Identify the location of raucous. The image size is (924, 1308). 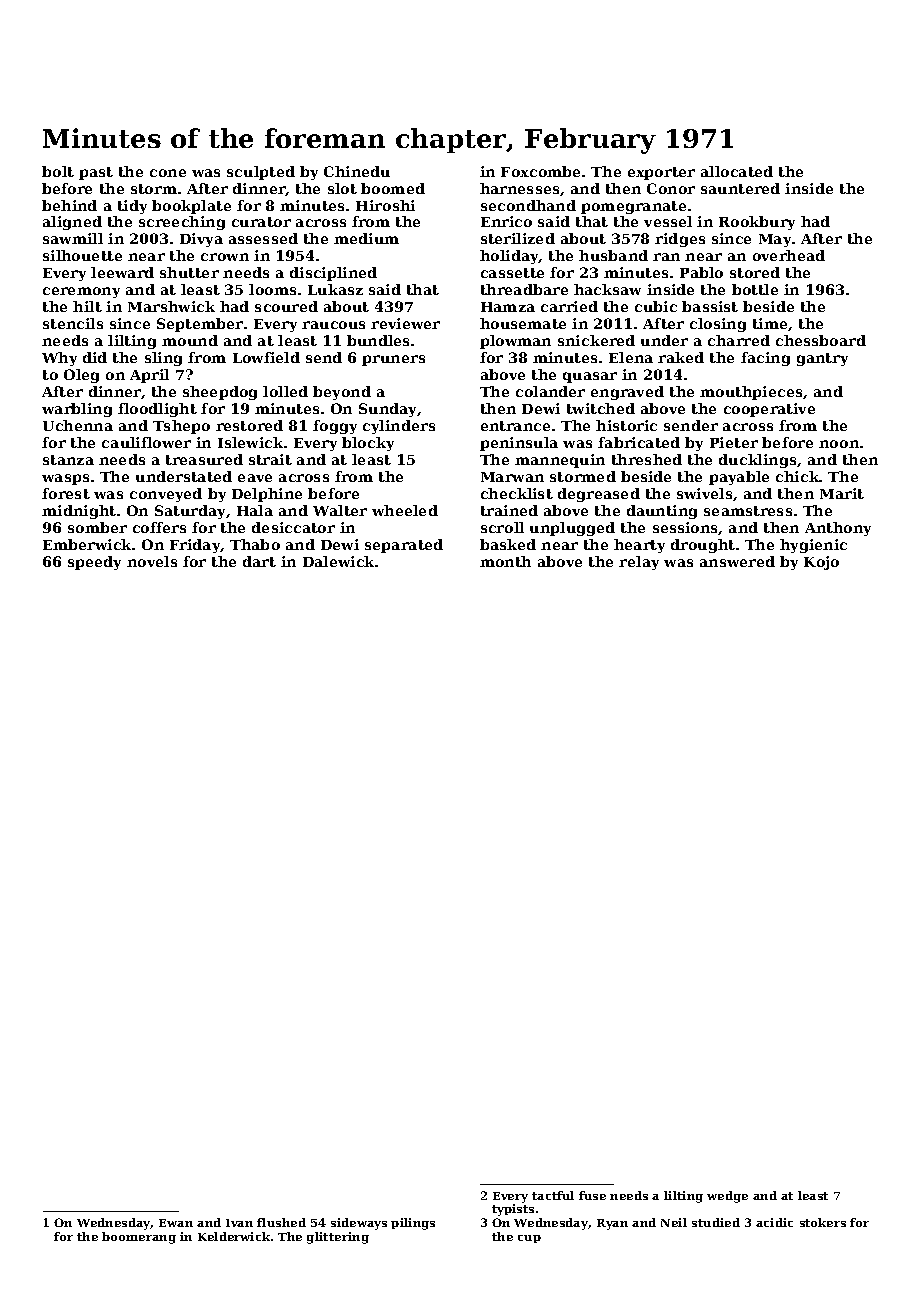
(333, 325).
